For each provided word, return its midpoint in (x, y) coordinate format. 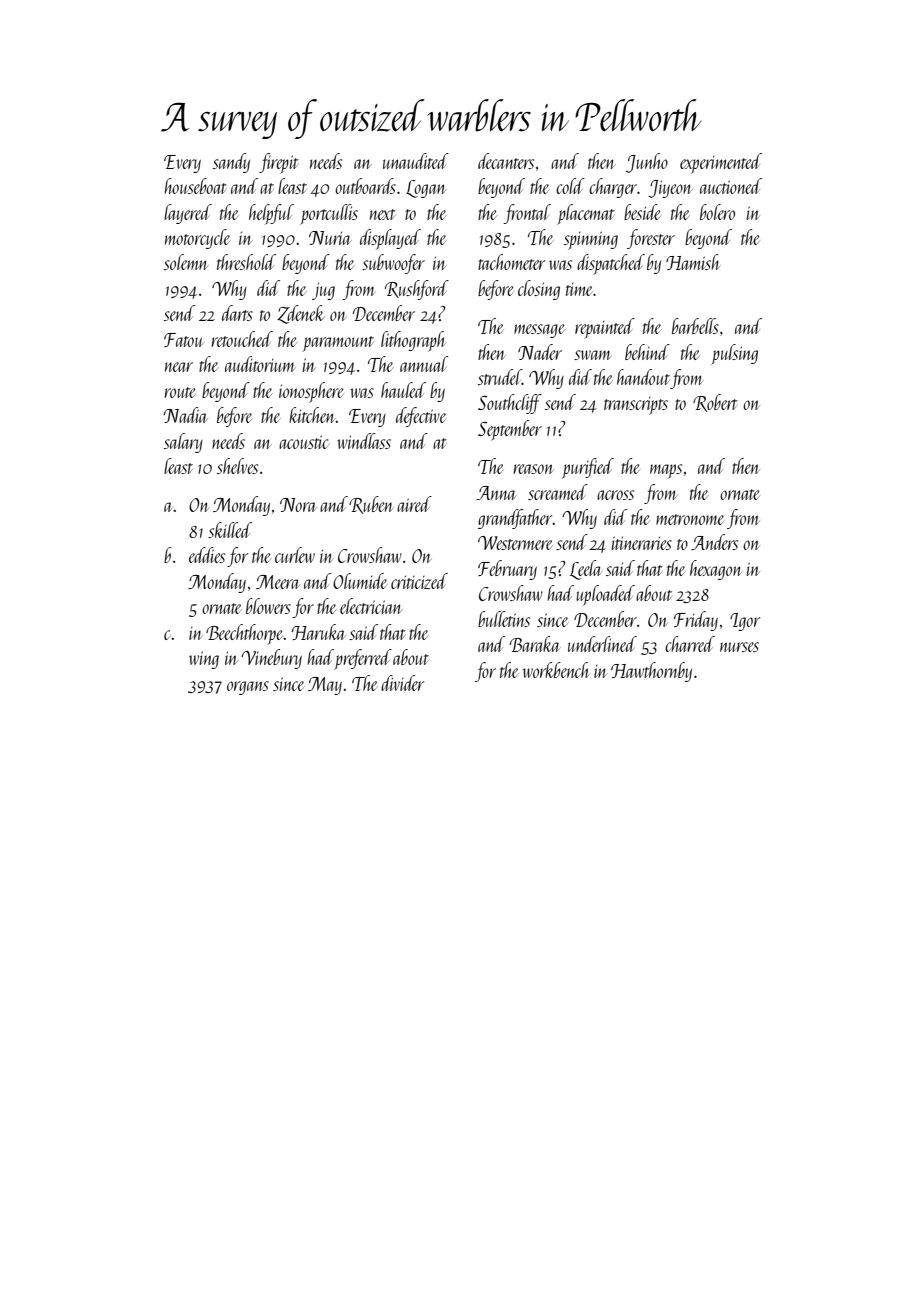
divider (402, 683)
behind (647, 352)
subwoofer (393, 264)
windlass (364, 441)
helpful (271, 214)
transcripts (636, 406)
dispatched (611, 264)
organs (248, 688)
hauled (403, 390)
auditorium (260, 364)
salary (183, 443)
